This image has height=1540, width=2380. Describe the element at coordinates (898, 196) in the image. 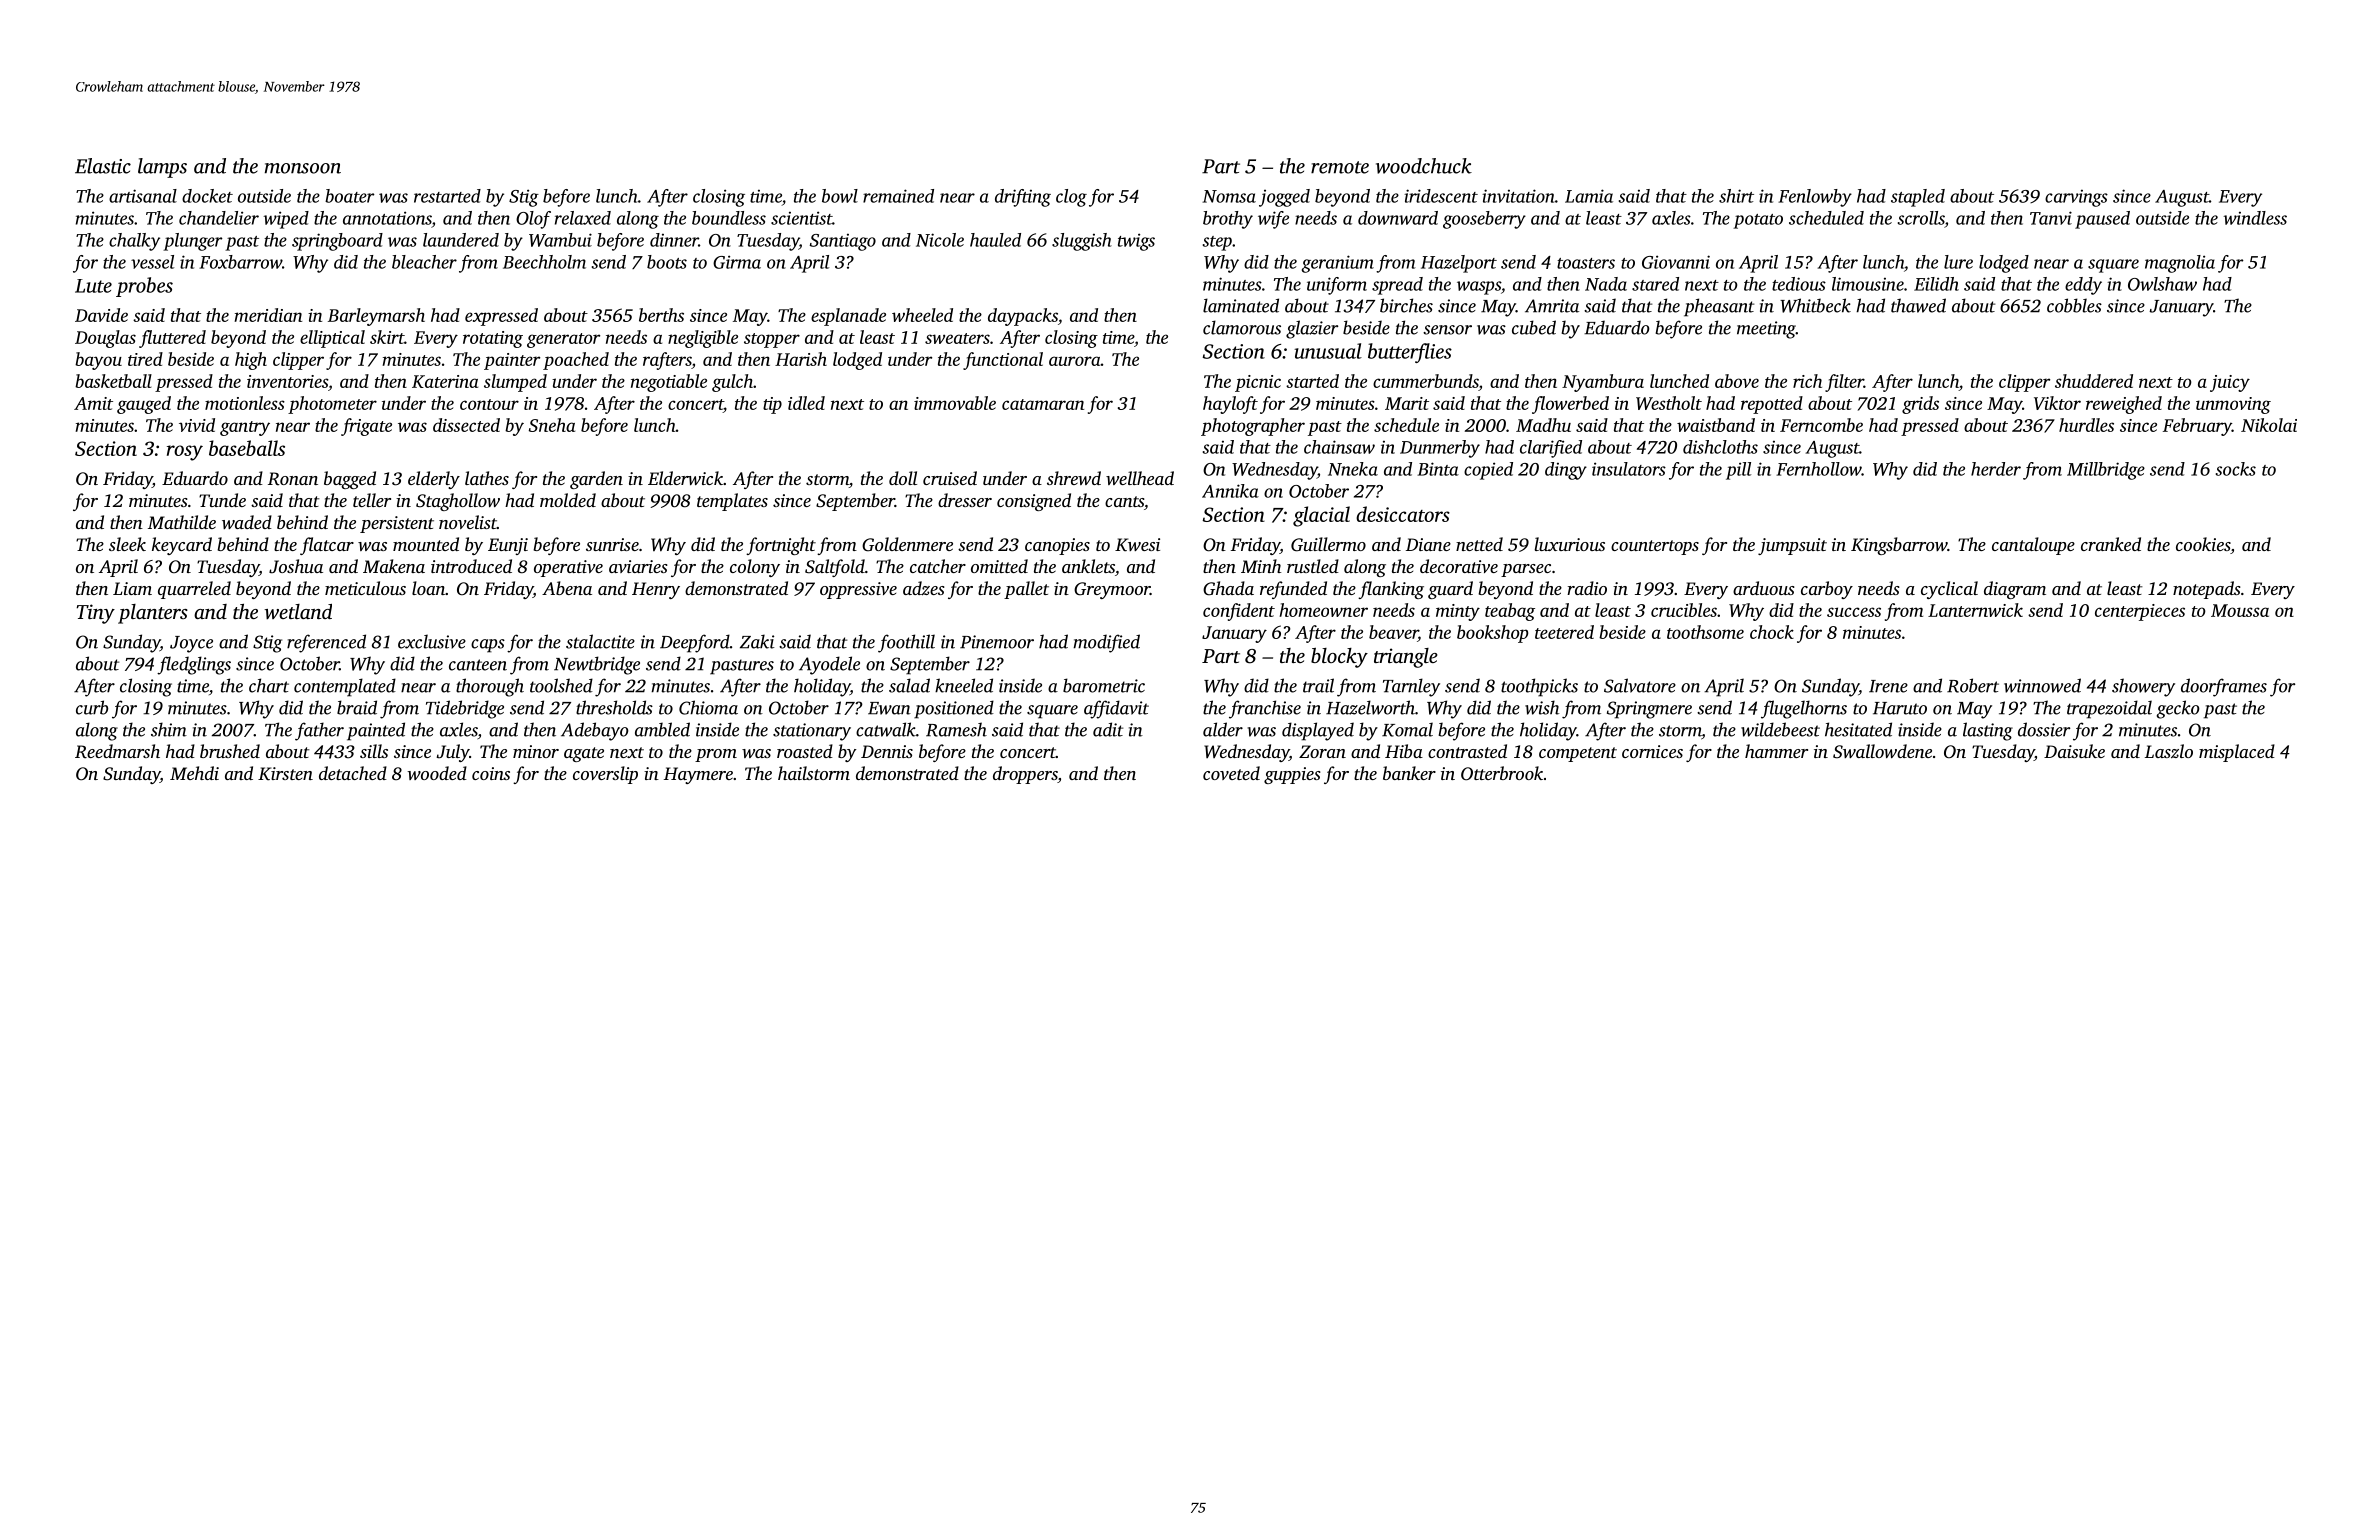

I see `remained` at that location.
